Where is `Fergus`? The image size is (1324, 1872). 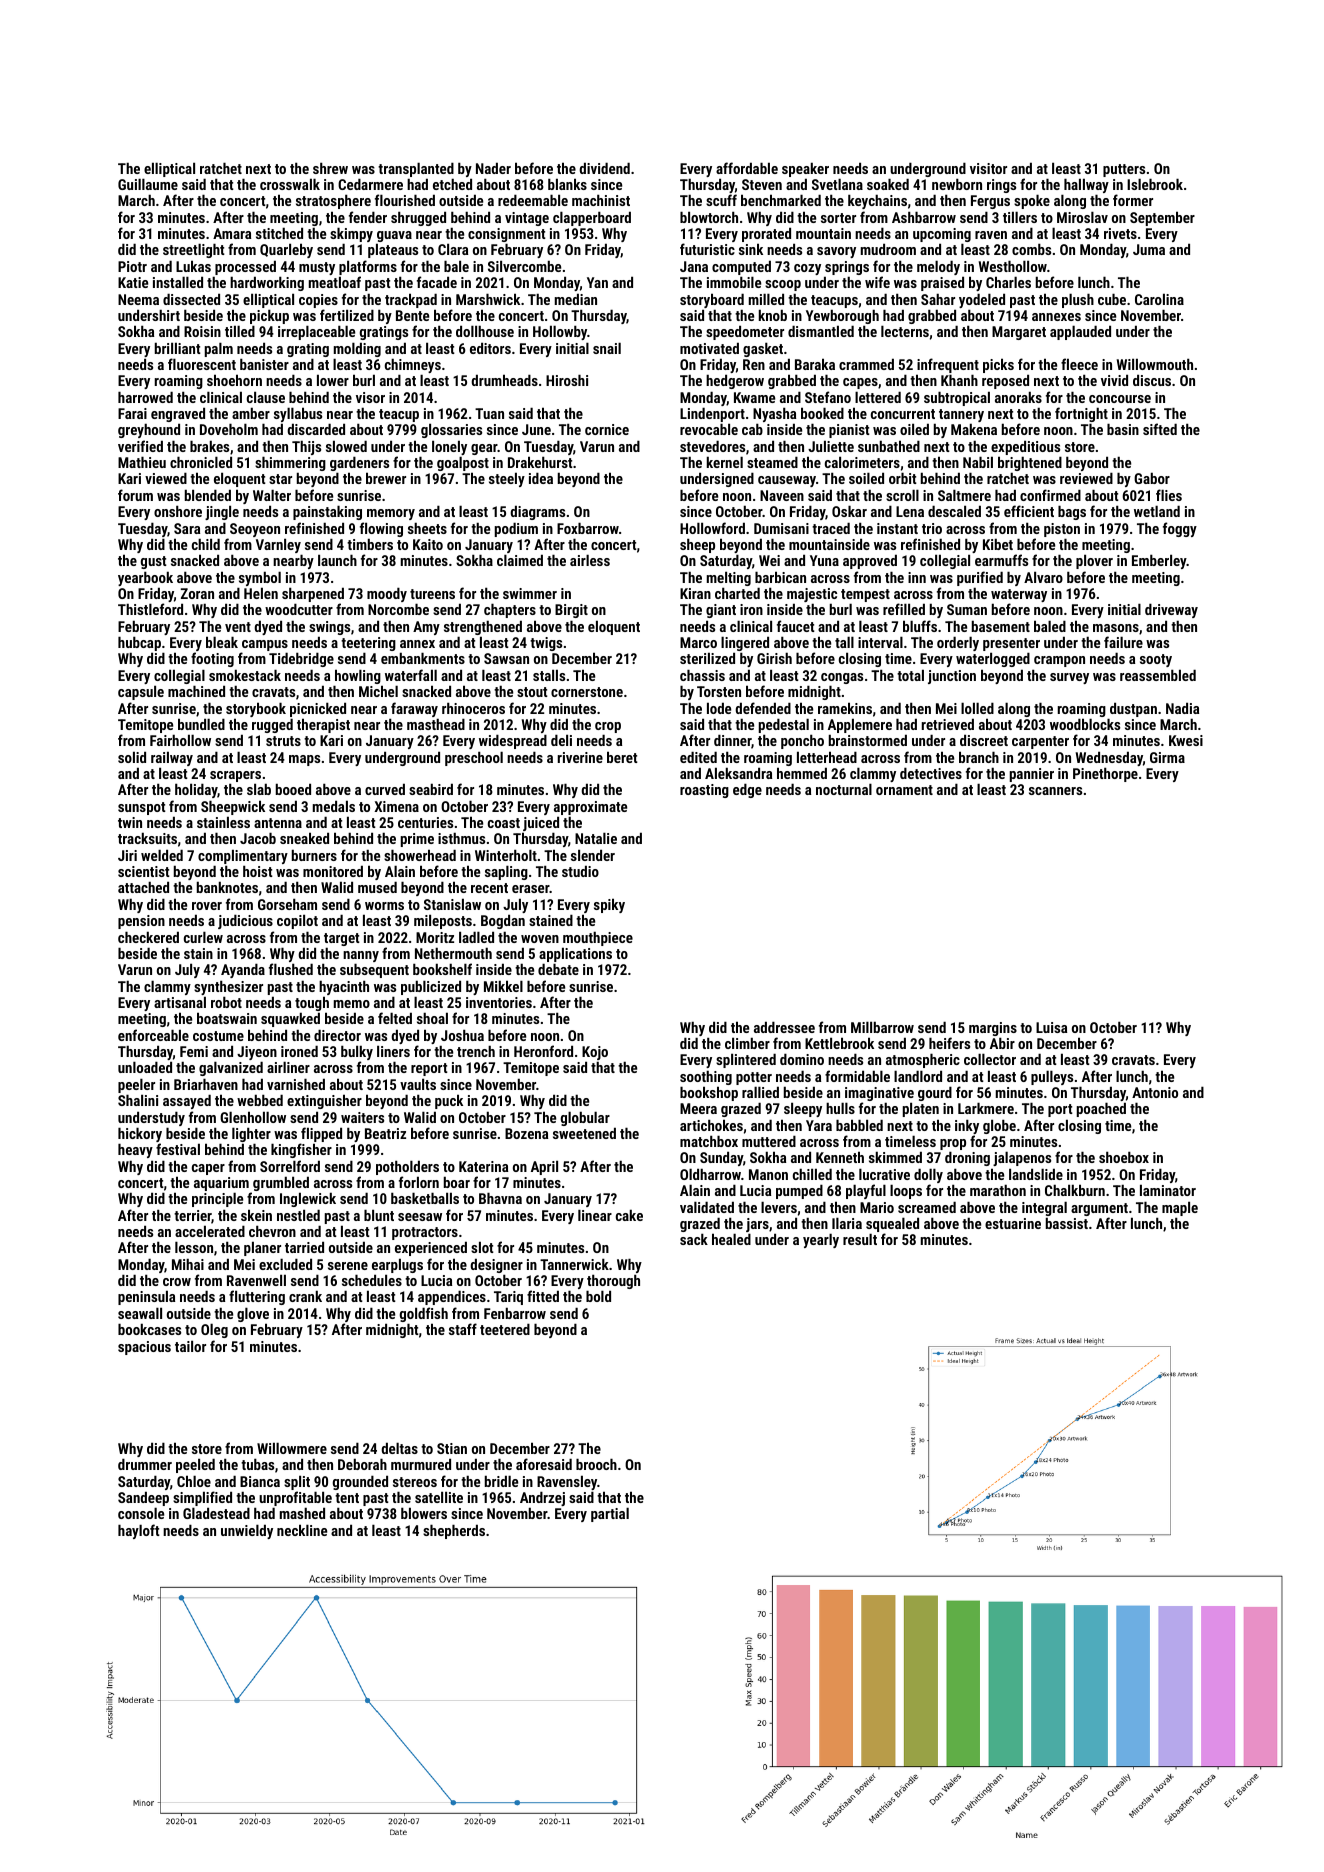 Fergus is located at coordinates (990, 202).
